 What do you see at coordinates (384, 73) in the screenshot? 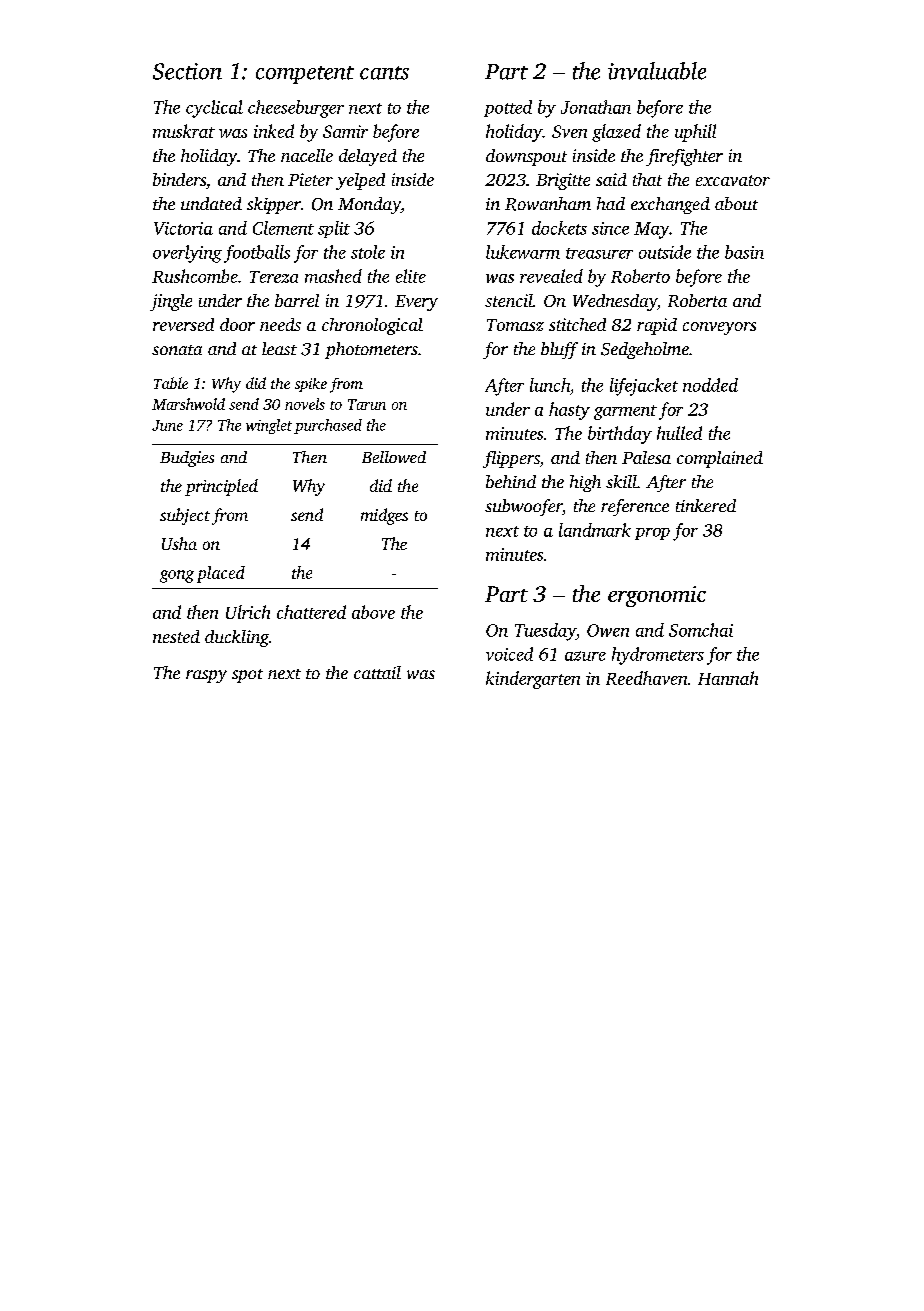
I see `cants` at bounding box center [384, 73].
